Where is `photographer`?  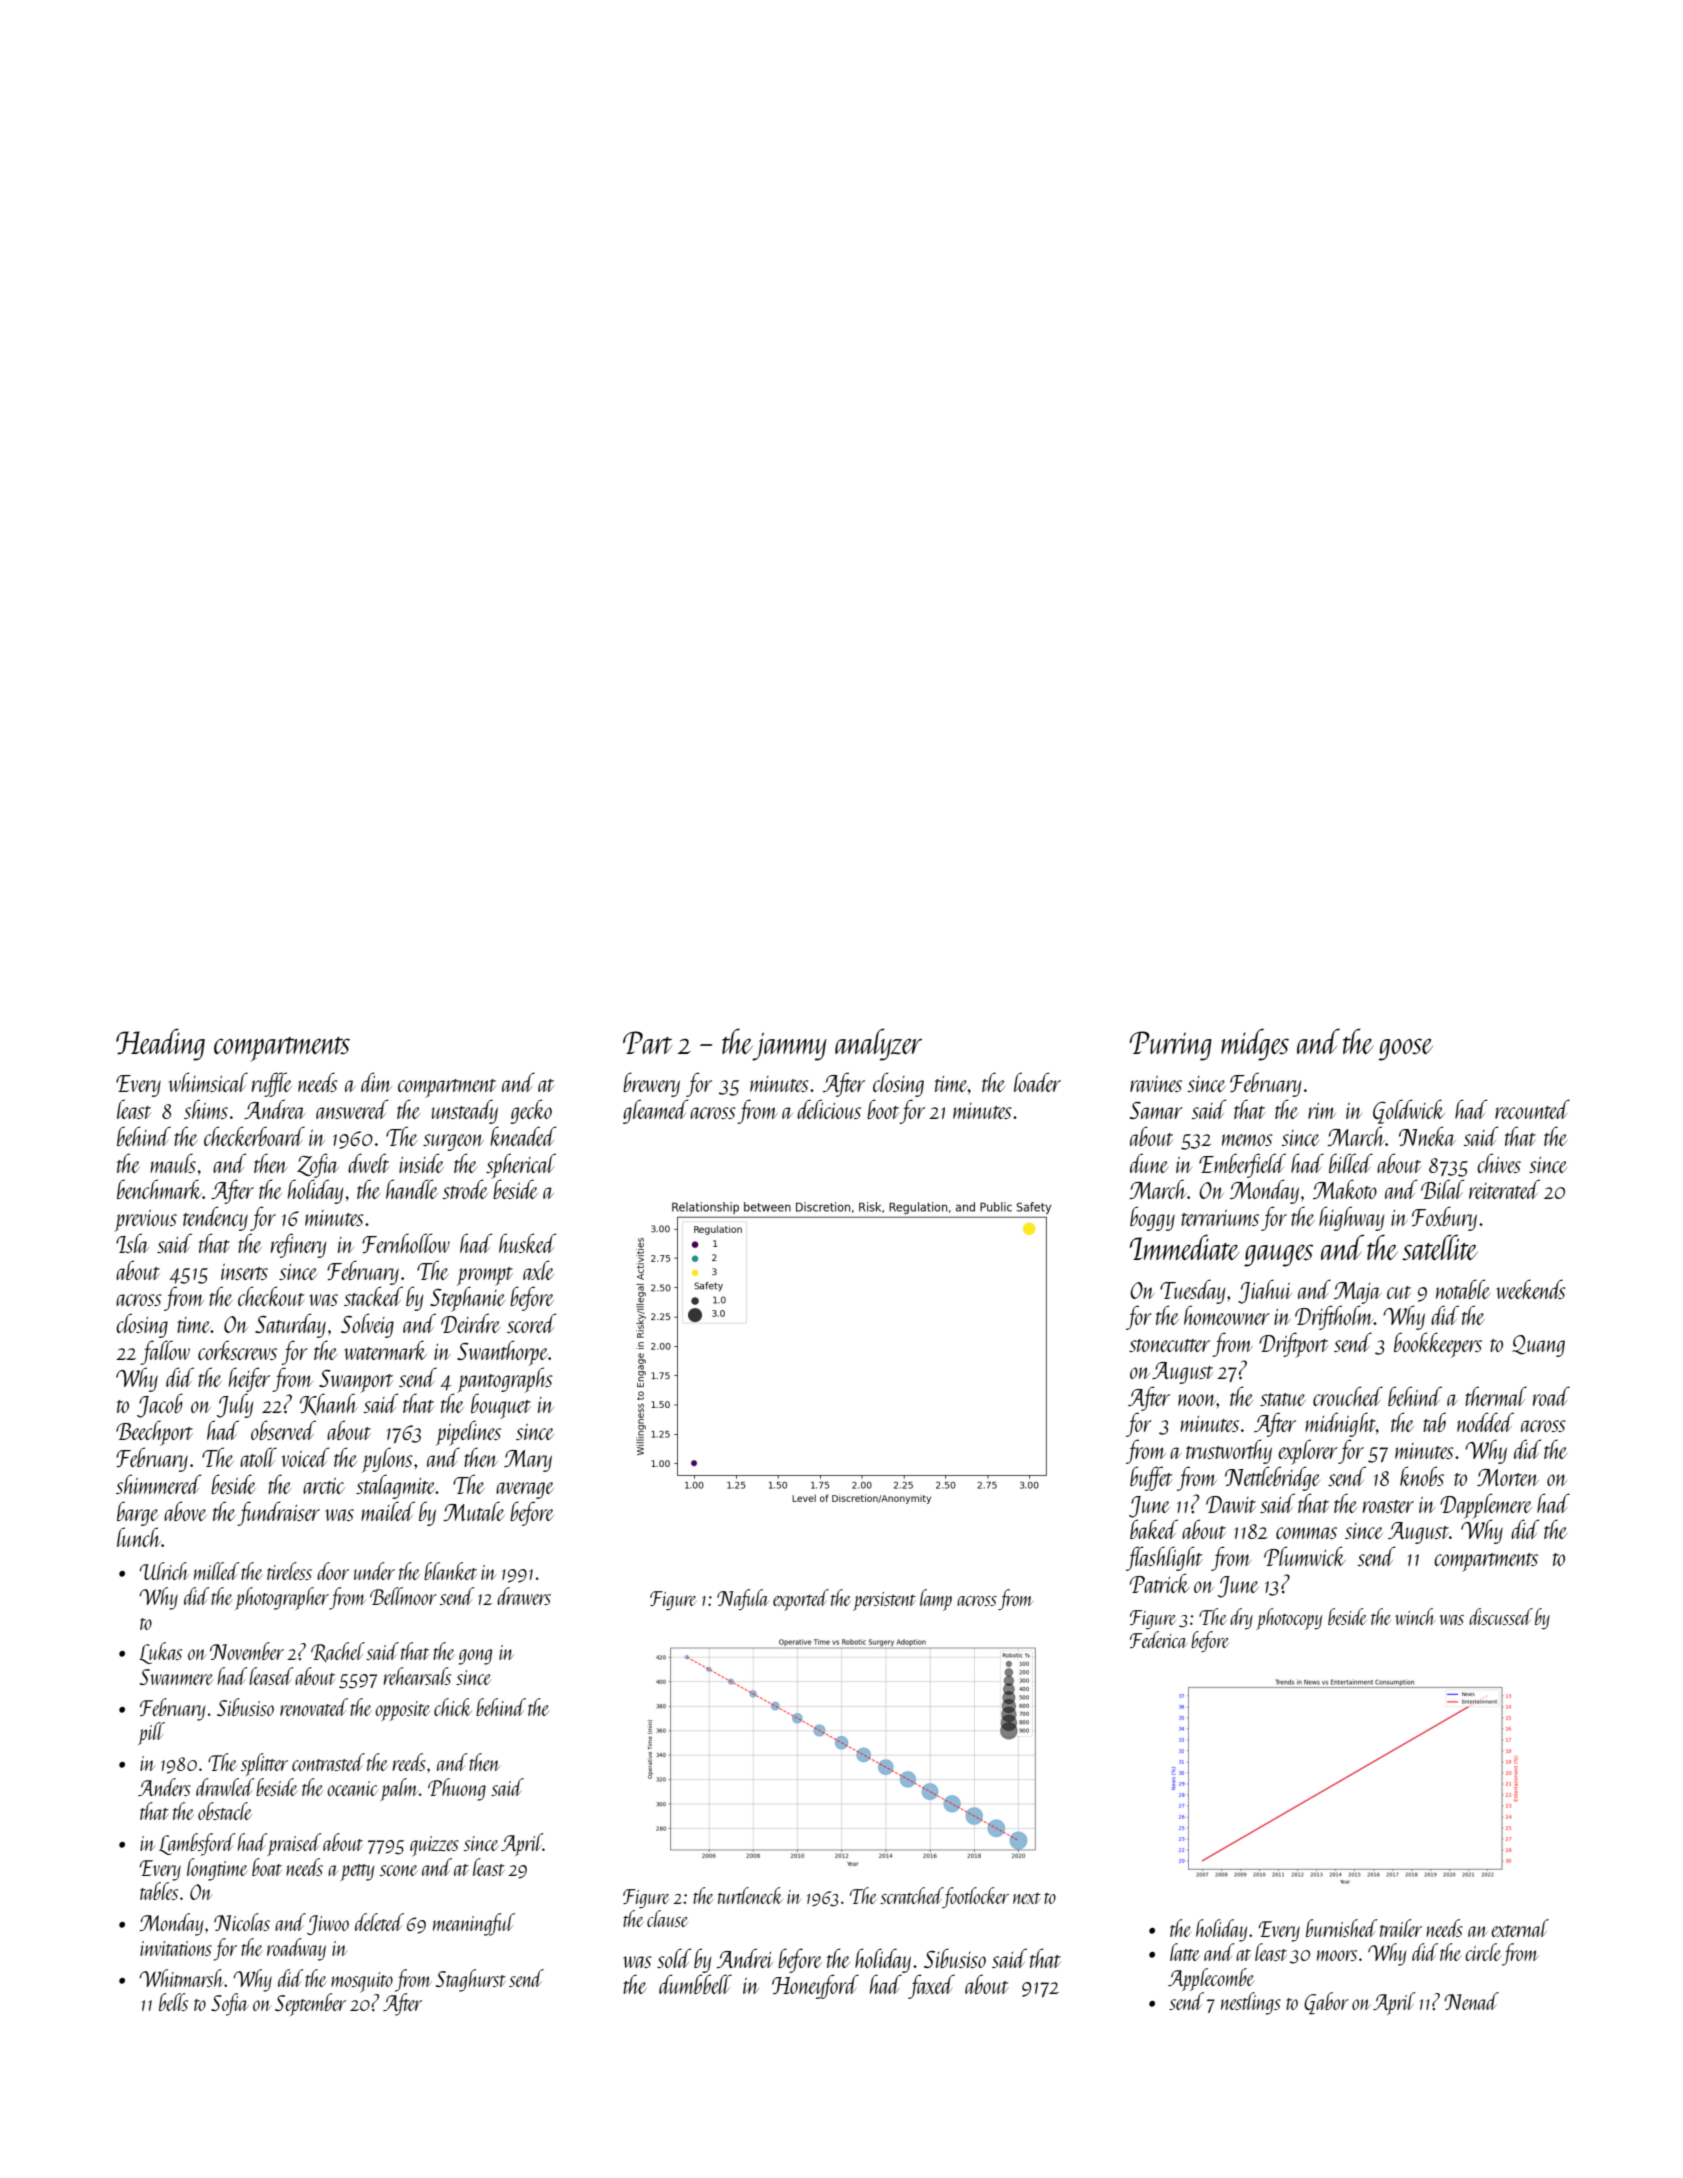
photographer is located at coordinates (282, 1598).
